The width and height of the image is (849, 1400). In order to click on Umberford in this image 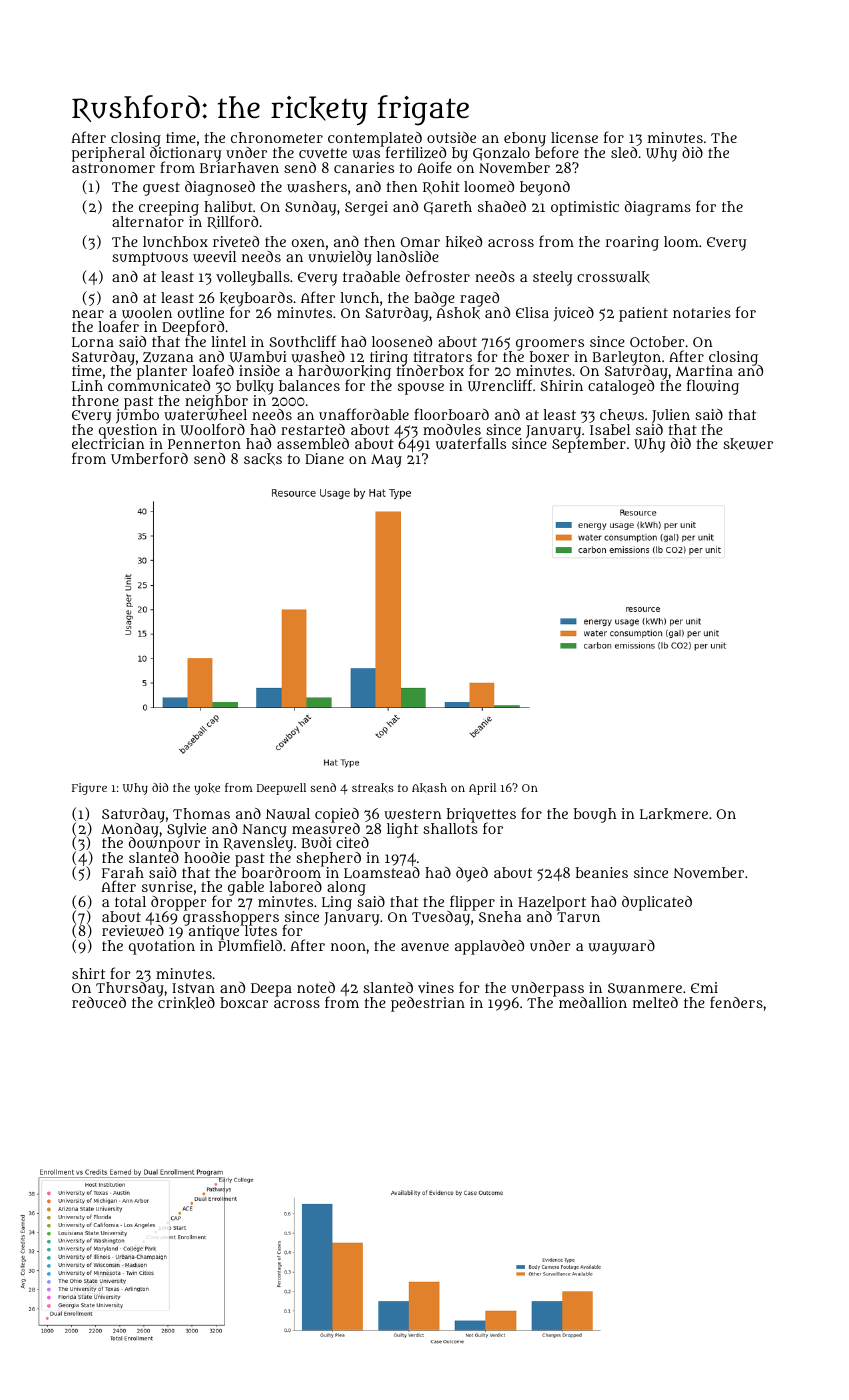, I will do `click(149, 458)`.
